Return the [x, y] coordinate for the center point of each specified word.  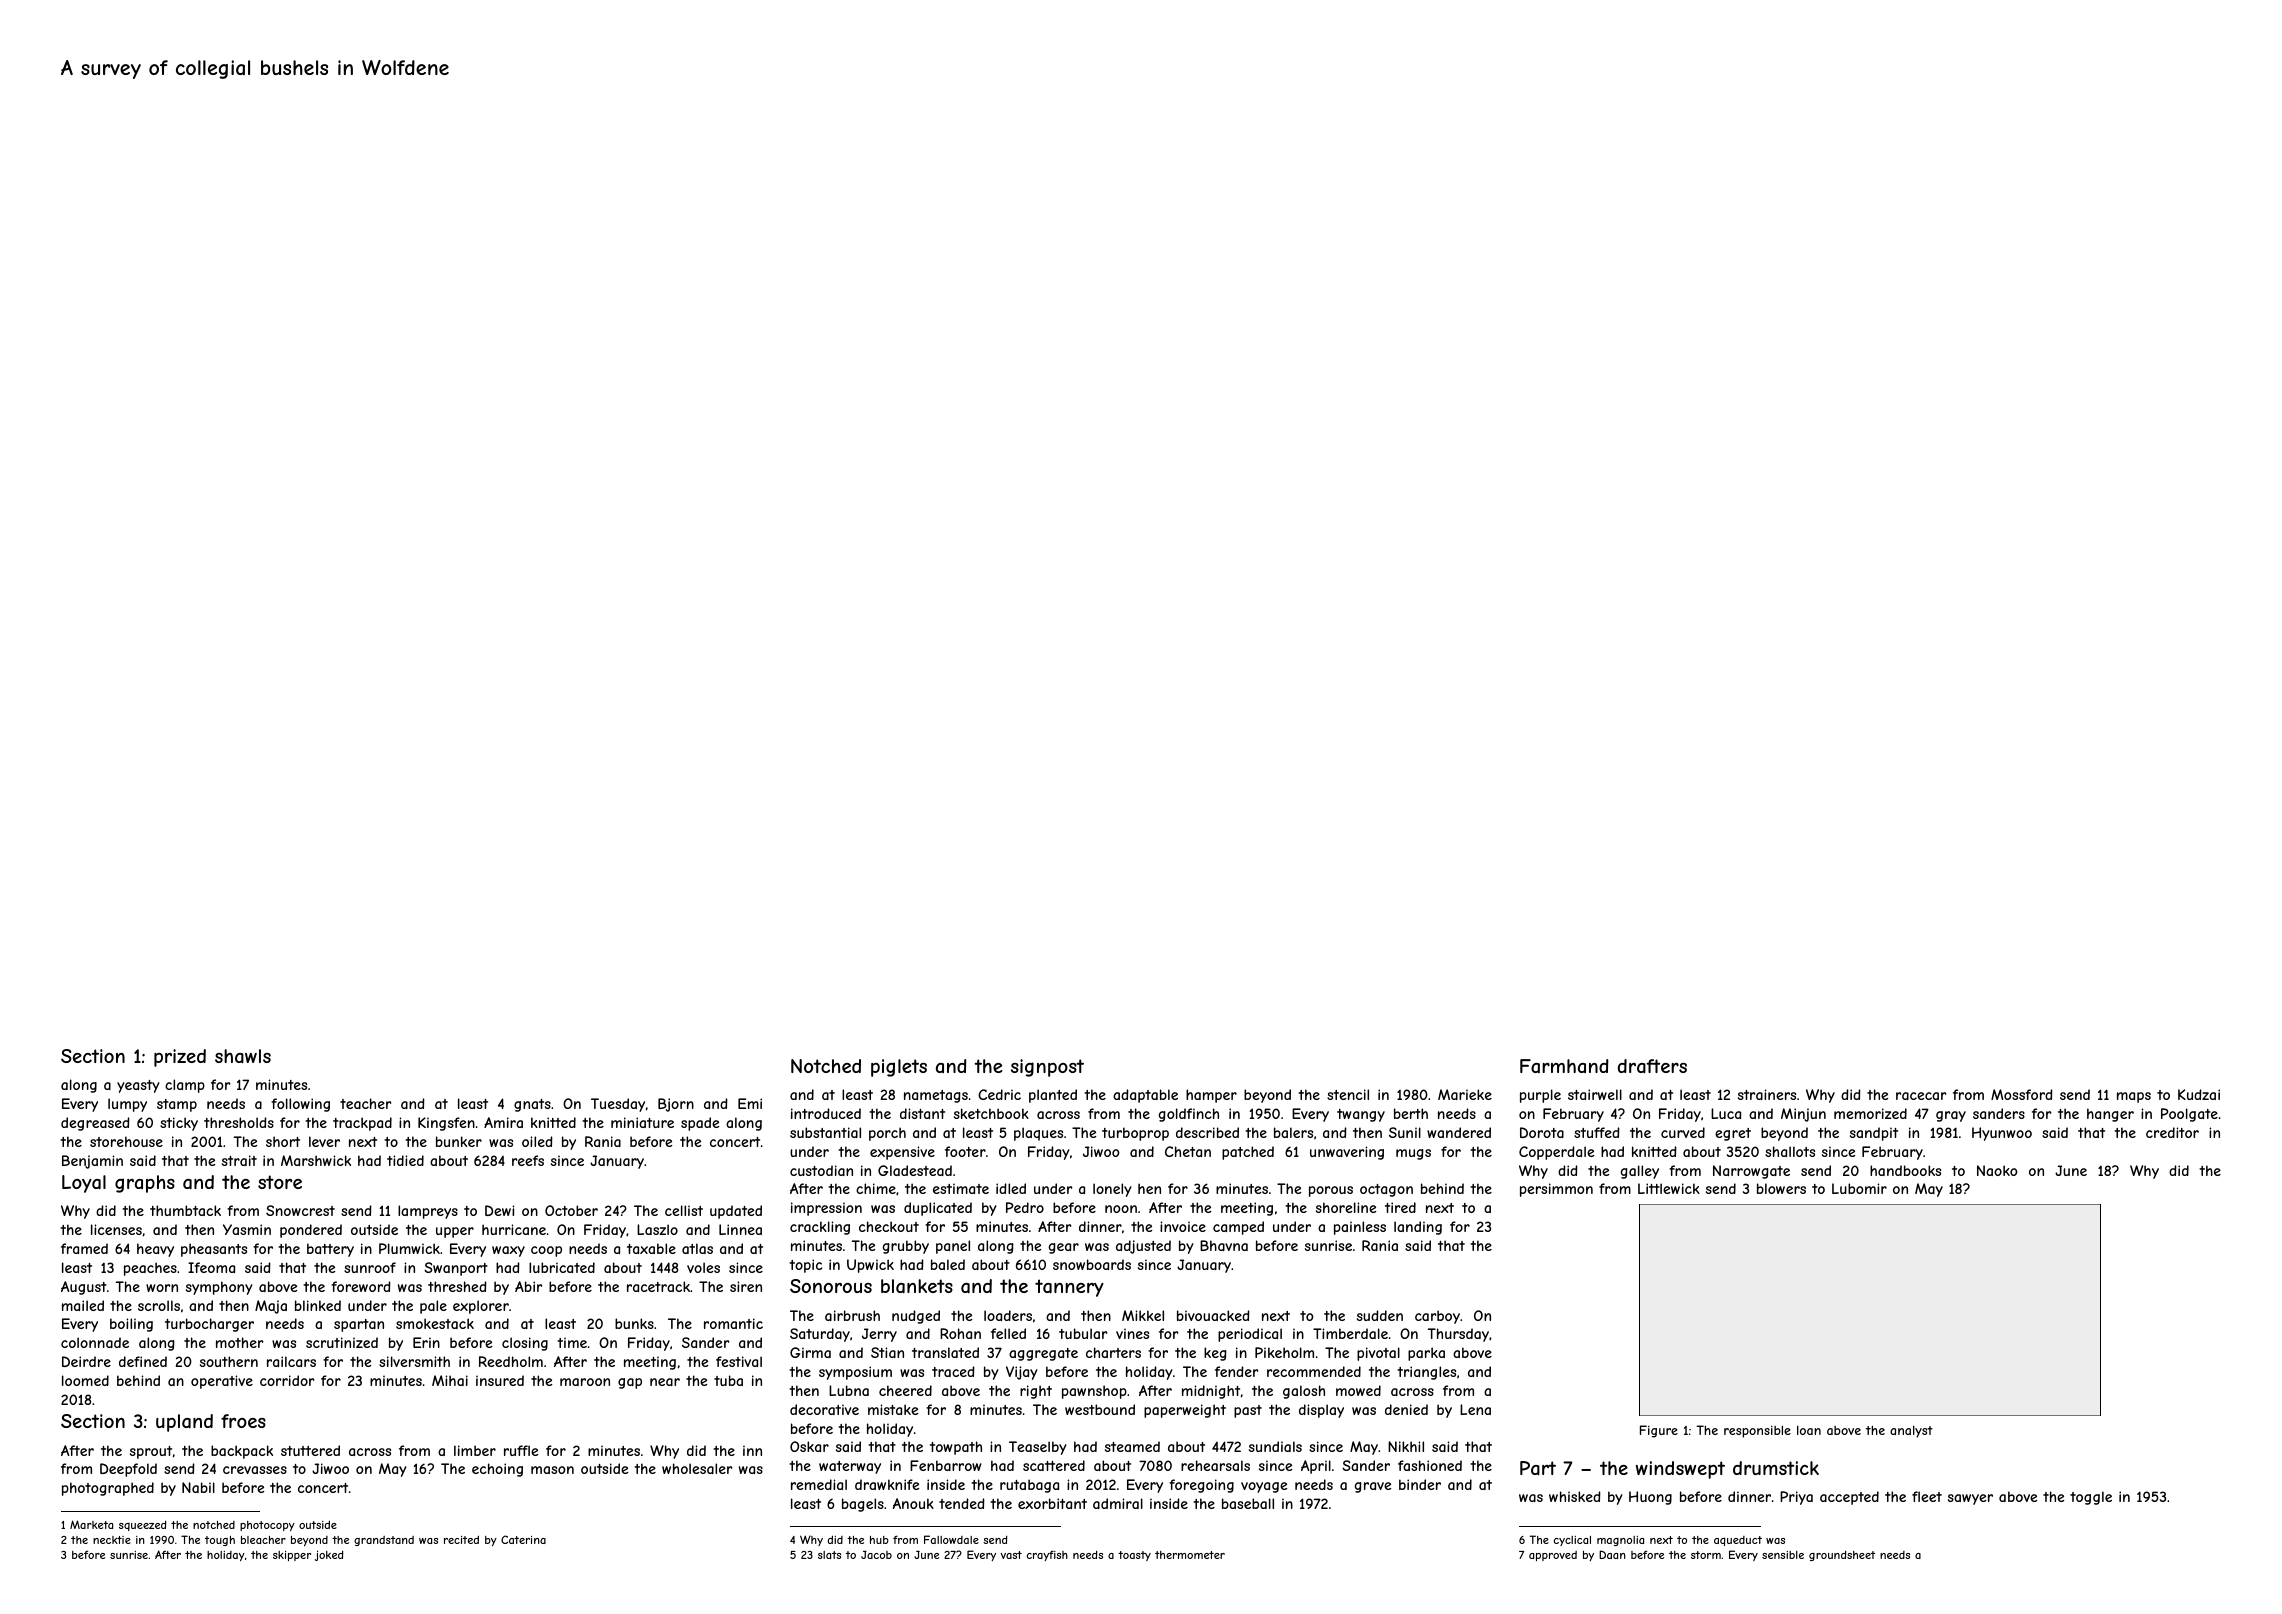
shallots [1790, 1151]
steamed [1132, 1446]
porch [887, 1134]
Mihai [450, 1380]
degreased [95, 1124]
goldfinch [1189, 1115]
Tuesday [618, 1105]
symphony [219, 1288]
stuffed [1597, 1132]
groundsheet [1842, 1555]
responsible [1757, 1431]
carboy [1437, 1317]
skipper [292, 1556]
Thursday [1458, 1335]
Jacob [876, 1554]
